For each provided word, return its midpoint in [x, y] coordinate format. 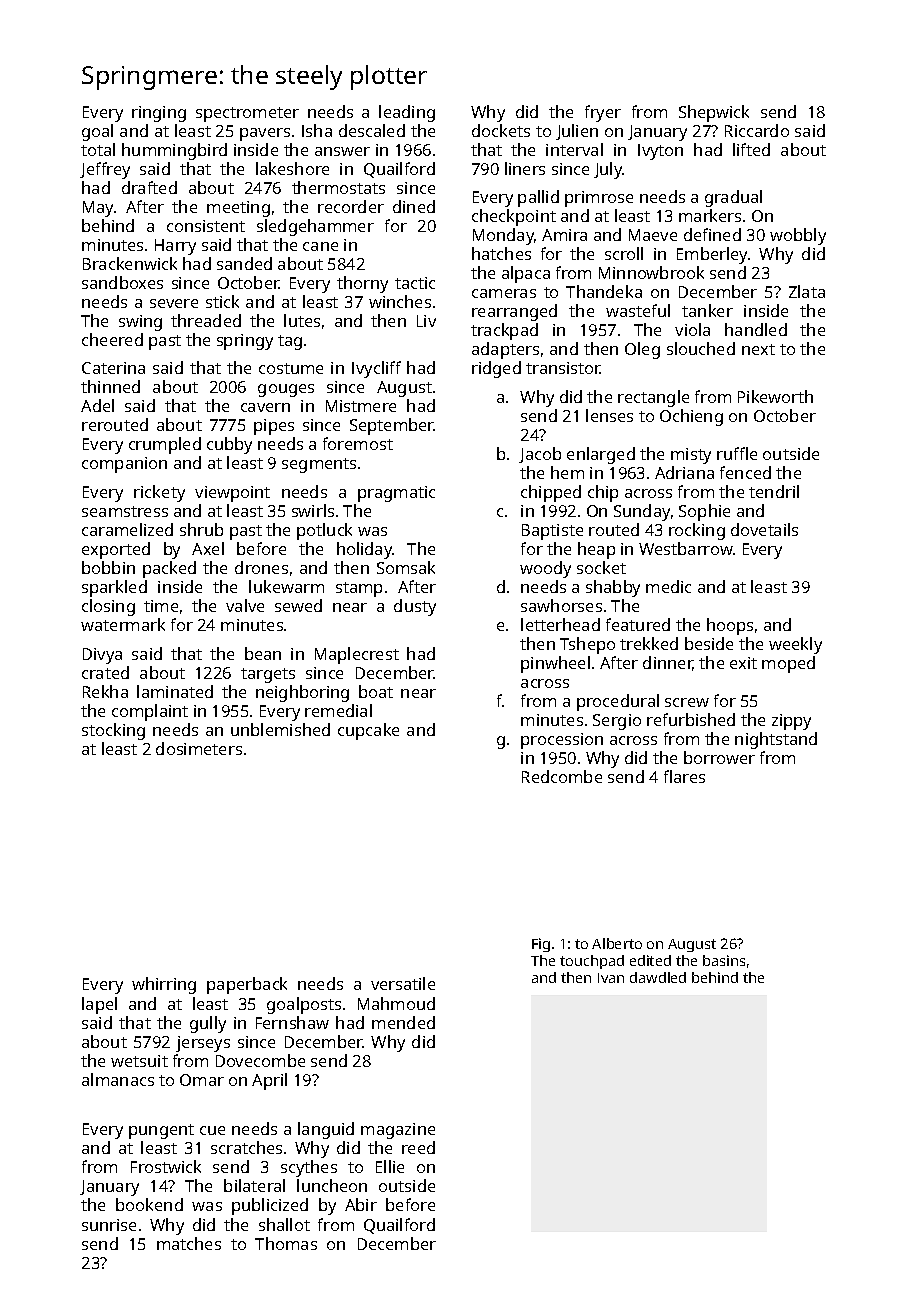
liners [525, 168]
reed [418, 1147]
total [98, 149]
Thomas [286, 1243]
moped [788, 664]
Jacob [540, 455]
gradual [733, 198]
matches [189, 1243]
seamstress [125, 511]
